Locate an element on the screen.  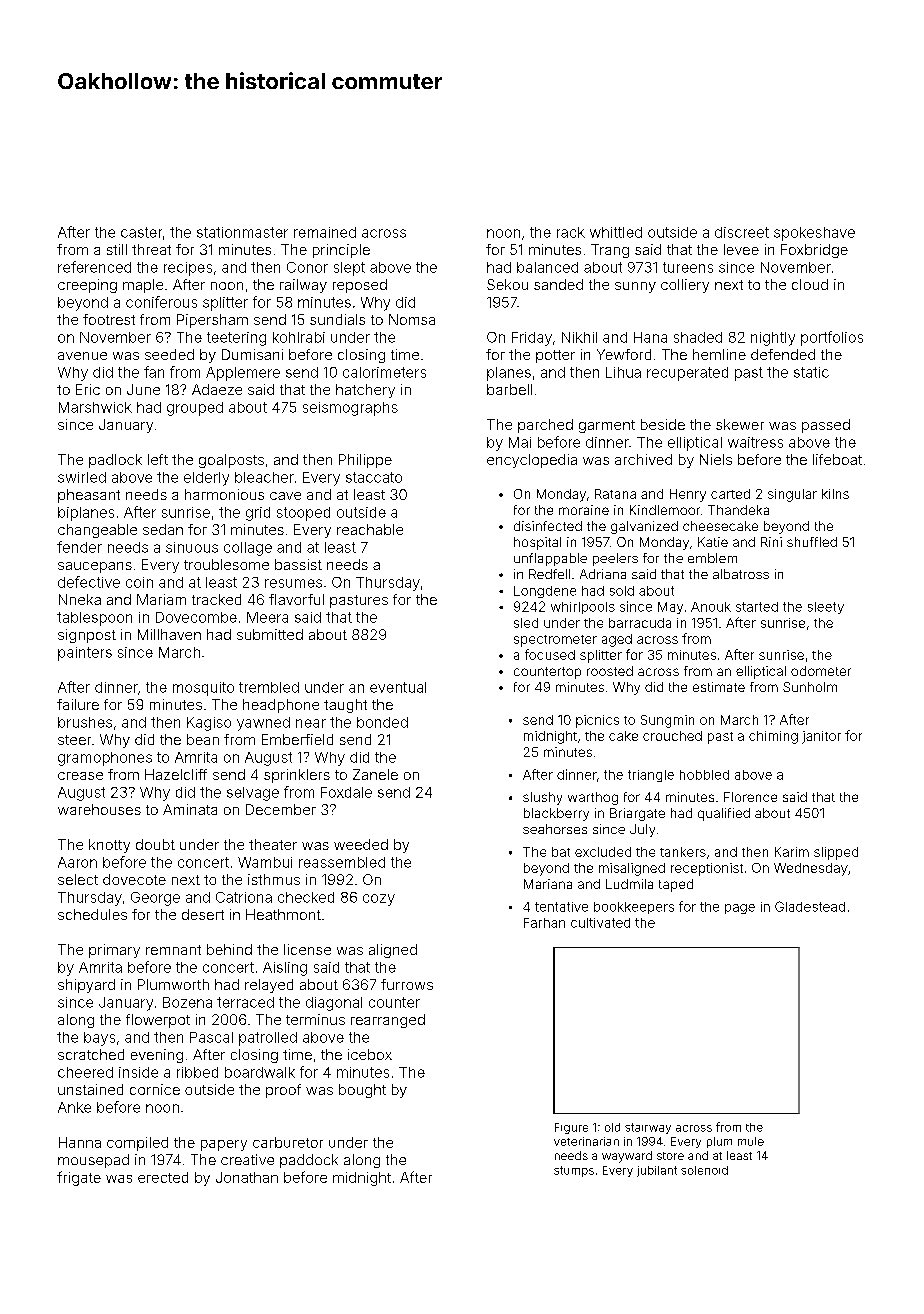
Gladestead is located at coordinates (810, 906).
